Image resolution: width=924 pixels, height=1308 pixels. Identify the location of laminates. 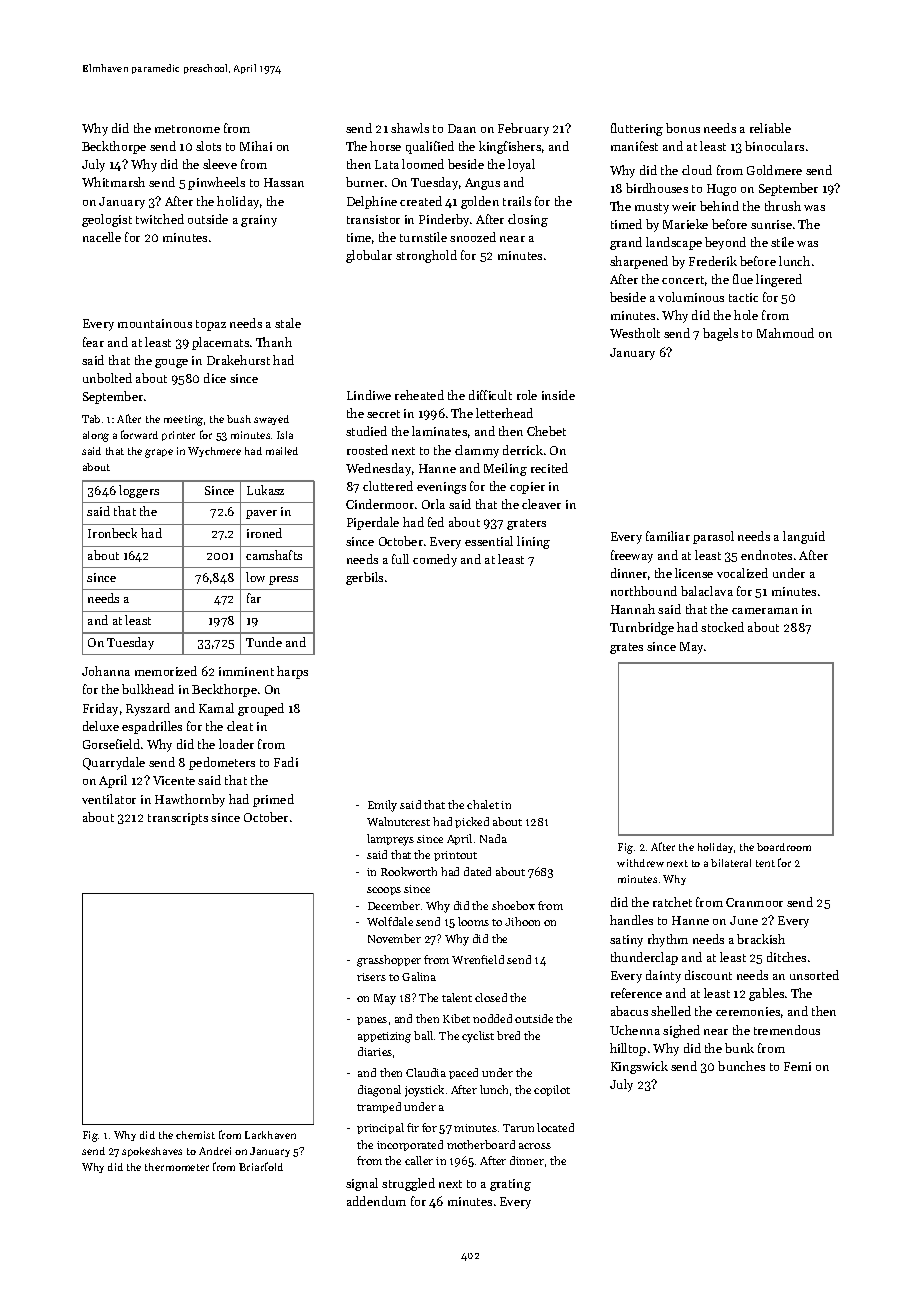
(439, 431).
